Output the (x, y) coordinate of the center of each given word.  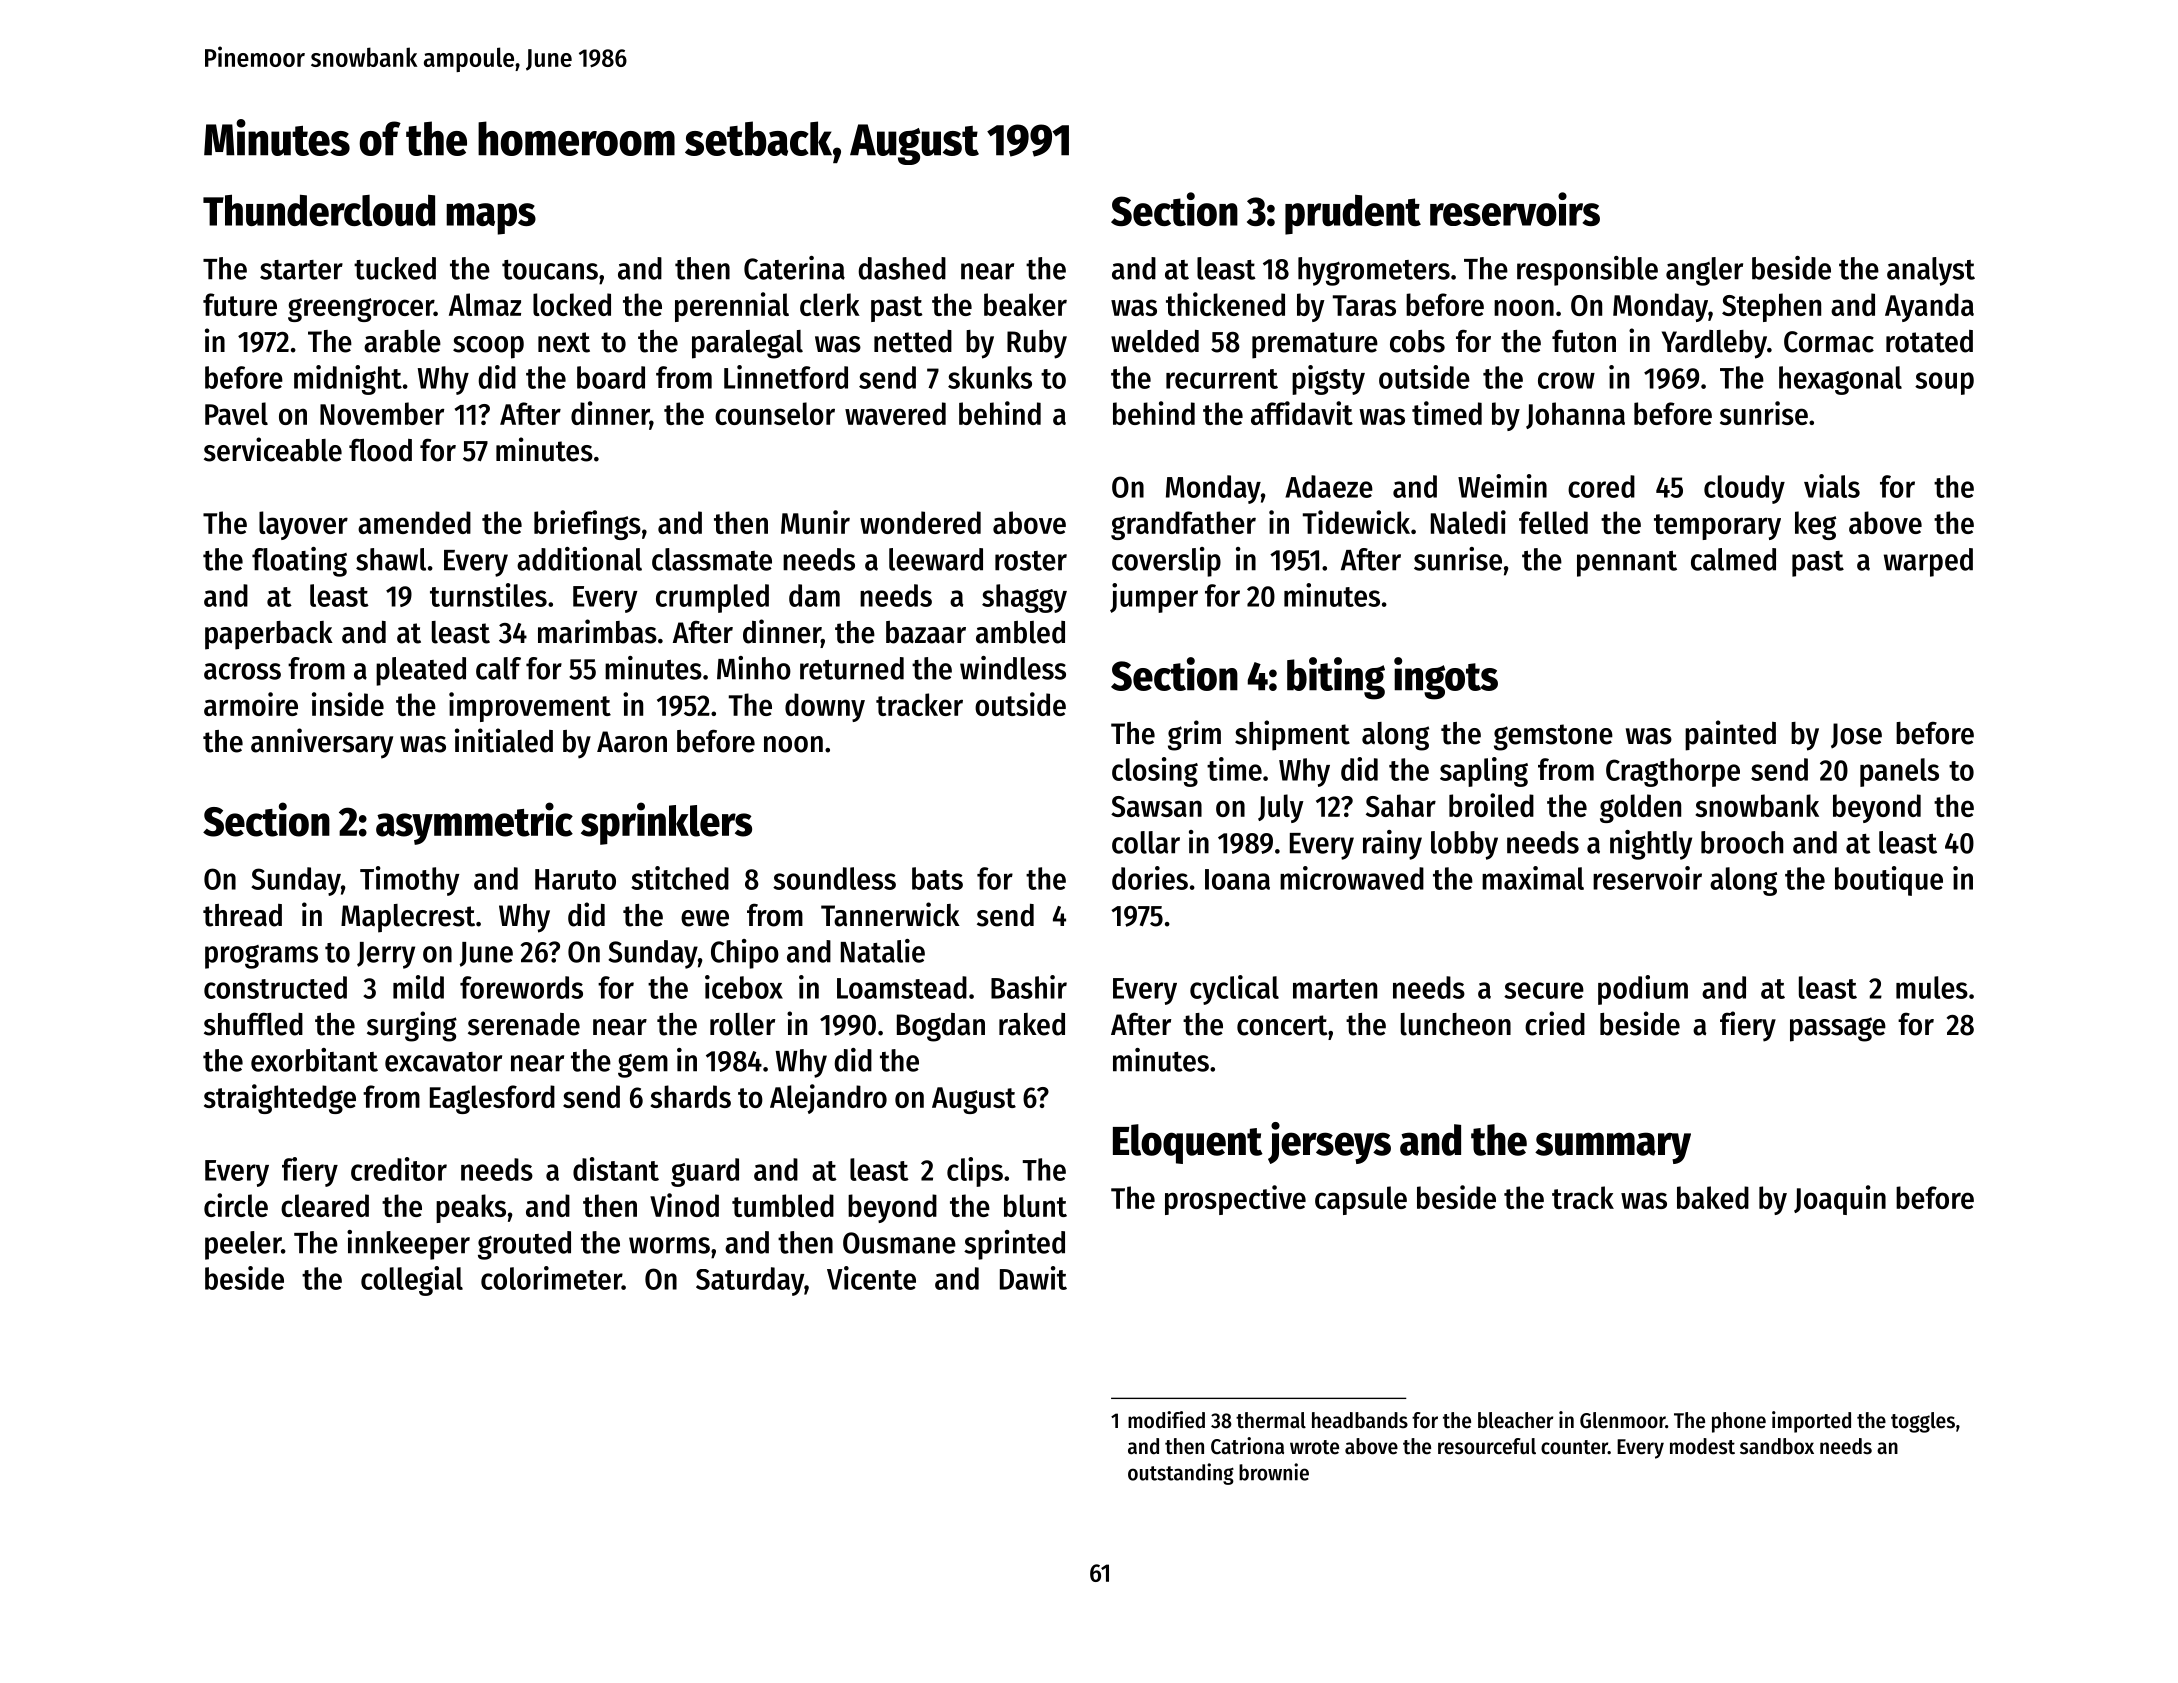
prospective (1235, 1200)
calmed (1733, 559)
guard (705, 1172)
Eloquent (1188, 1144)
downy (825, 707)
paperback (269, 635)
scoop (488, 347)
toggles (1923, 1422)
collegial (412, 1281)
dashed (902, 268)
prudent (1353, 214)
